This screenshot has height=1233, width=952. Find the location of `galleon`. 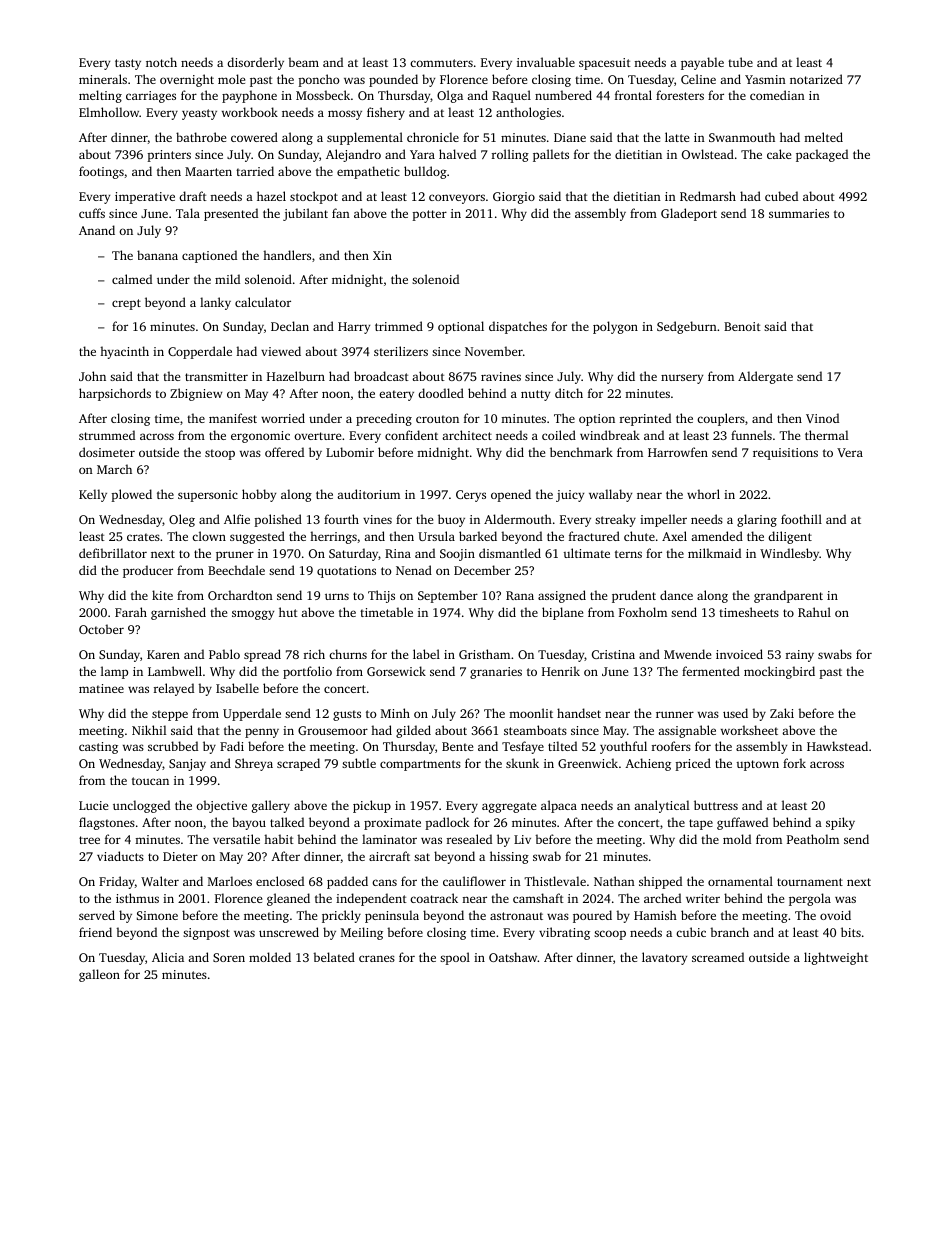

galleon is located at coordinates (99, 975).
